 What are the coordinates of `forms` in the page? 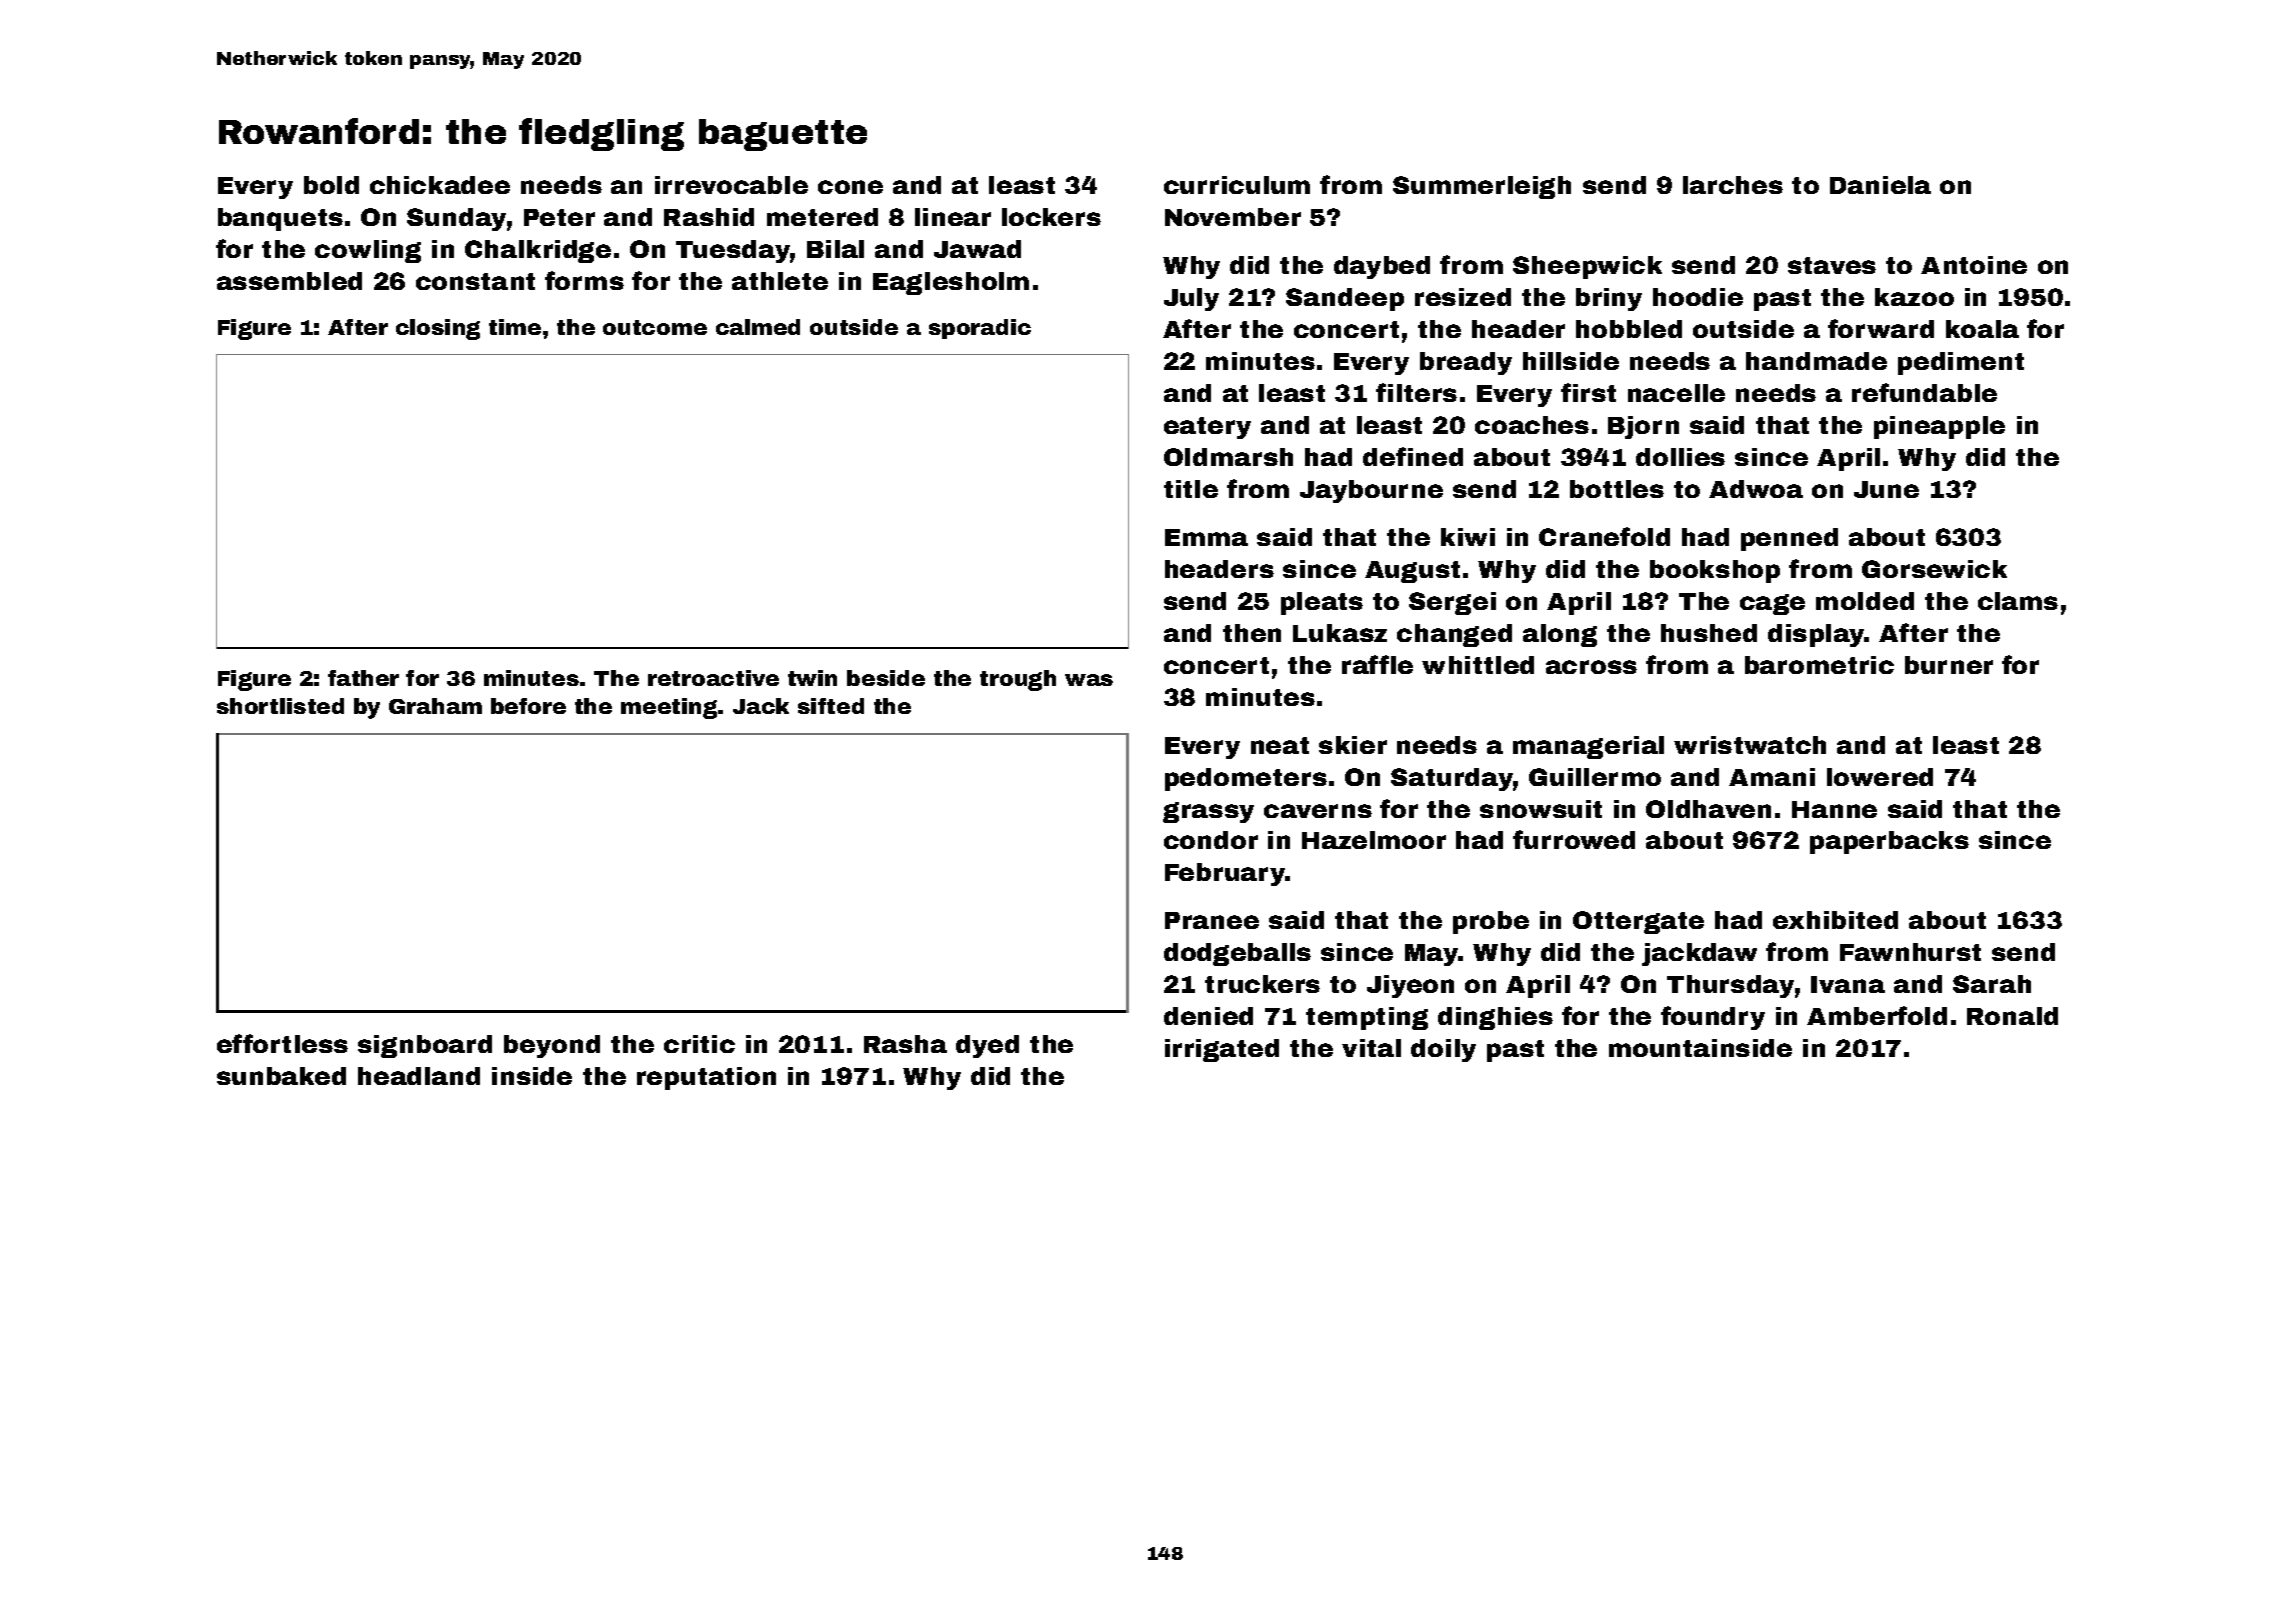 It's located at (584, 280).
